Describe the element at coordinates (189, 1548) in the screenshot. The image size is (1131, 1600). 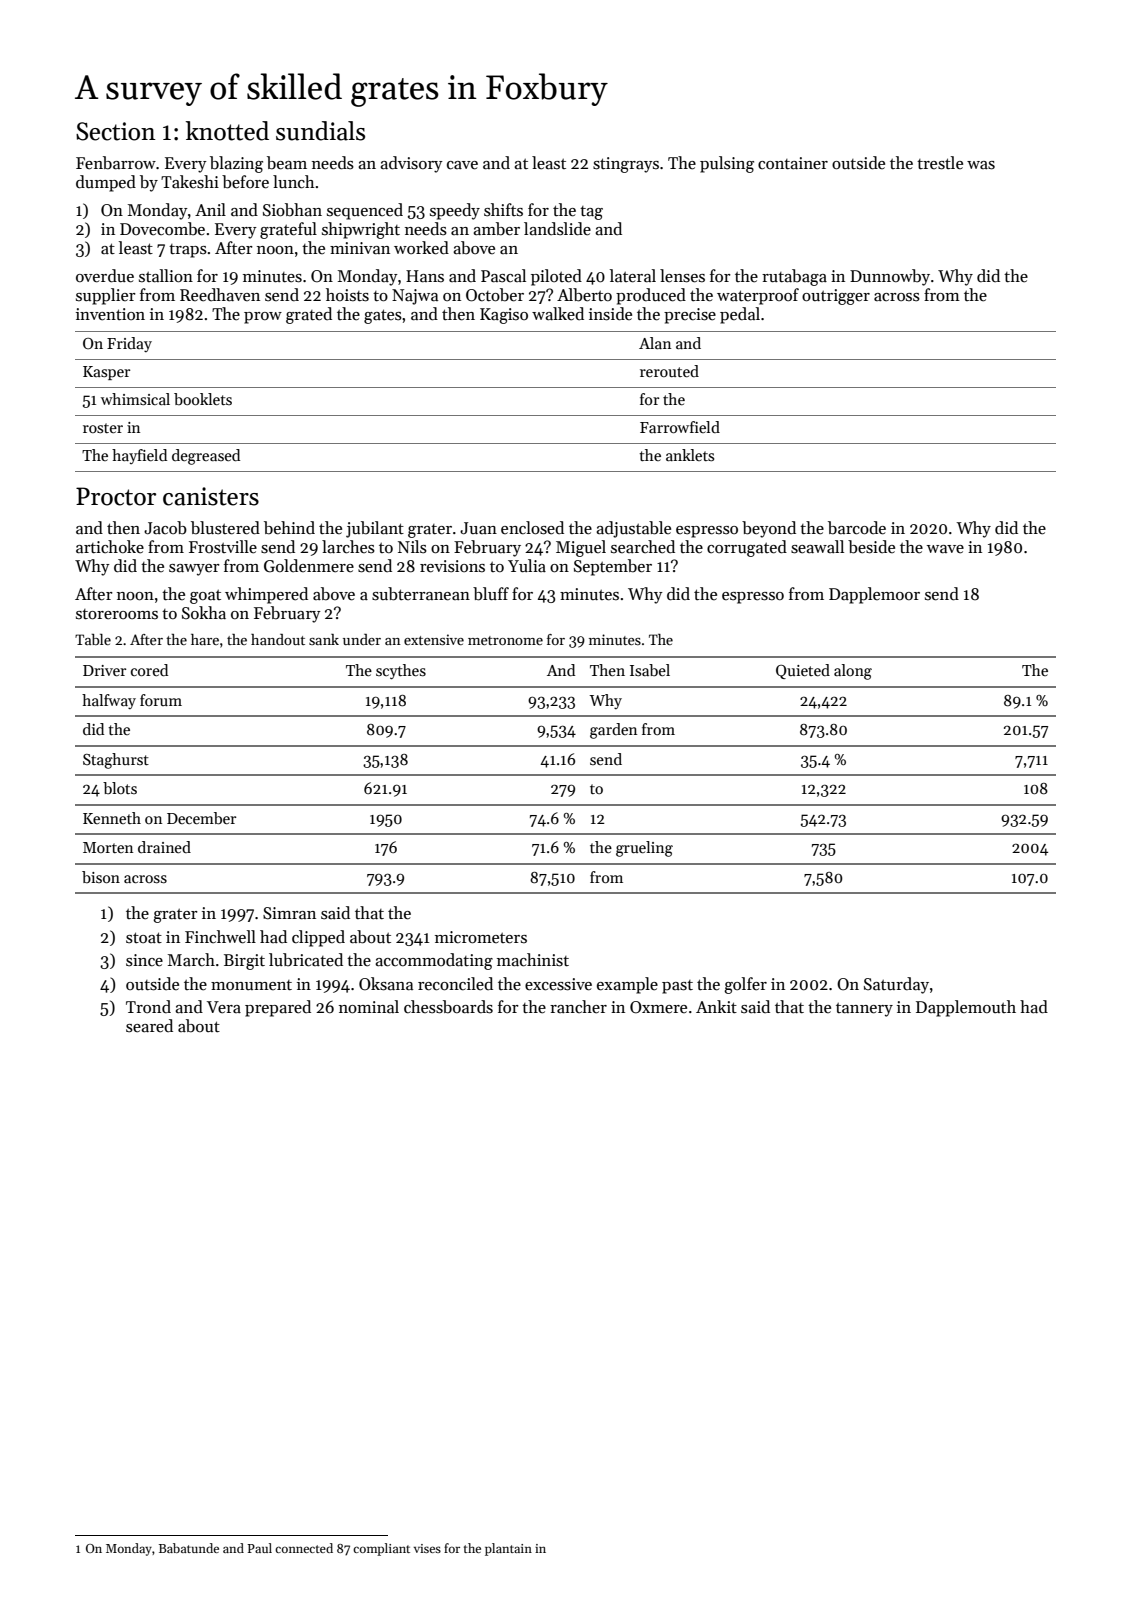
I see `Babatunde` at that location.
